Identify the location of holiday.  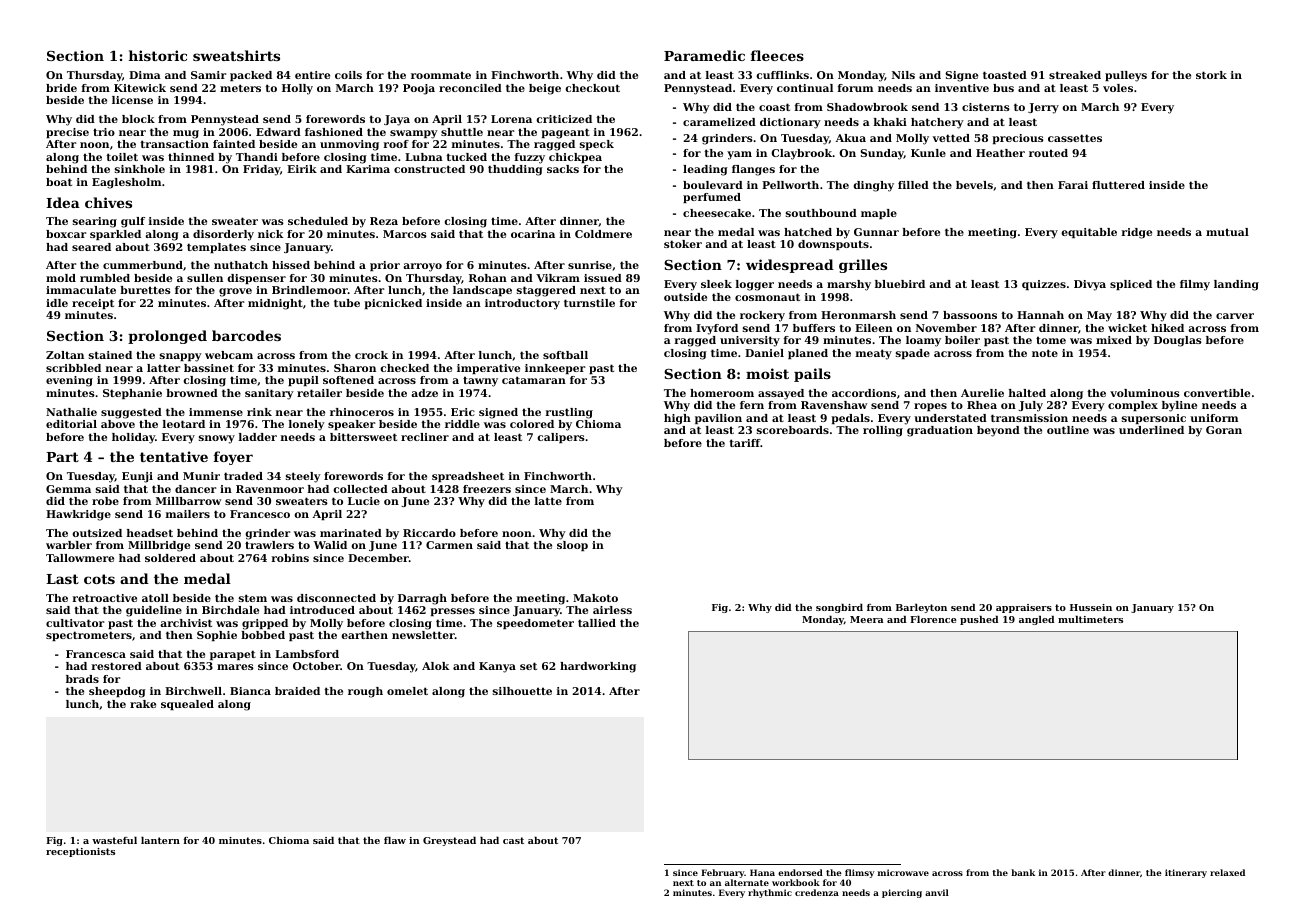
(133, 438).
